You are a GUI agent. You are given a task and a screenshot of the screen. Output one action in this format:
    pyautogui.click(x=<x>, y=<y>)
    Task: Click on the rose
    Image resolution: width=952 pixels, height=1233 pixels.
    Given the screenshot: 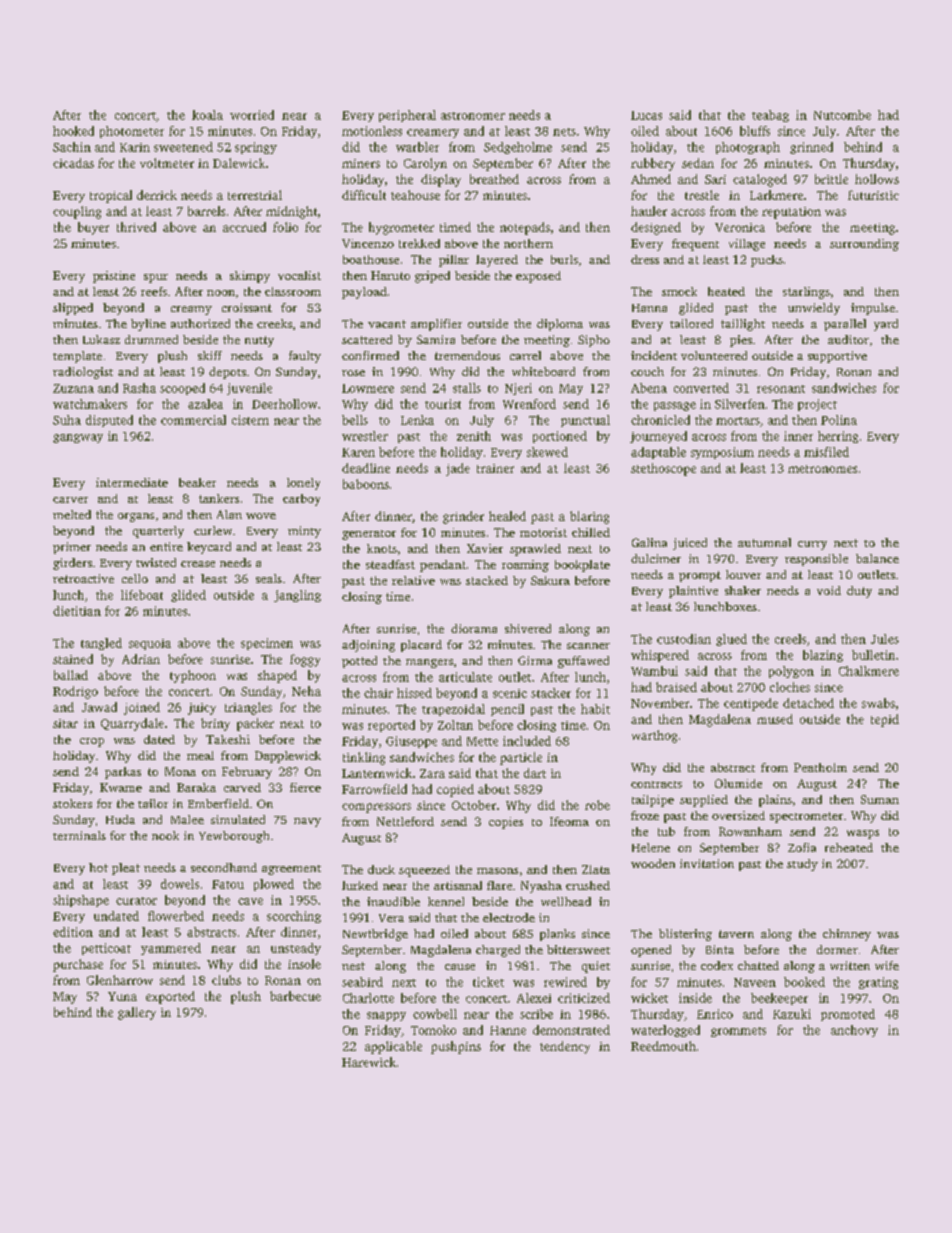 What is the action you would take?
    pyautogui.click(x=353, y=373)
